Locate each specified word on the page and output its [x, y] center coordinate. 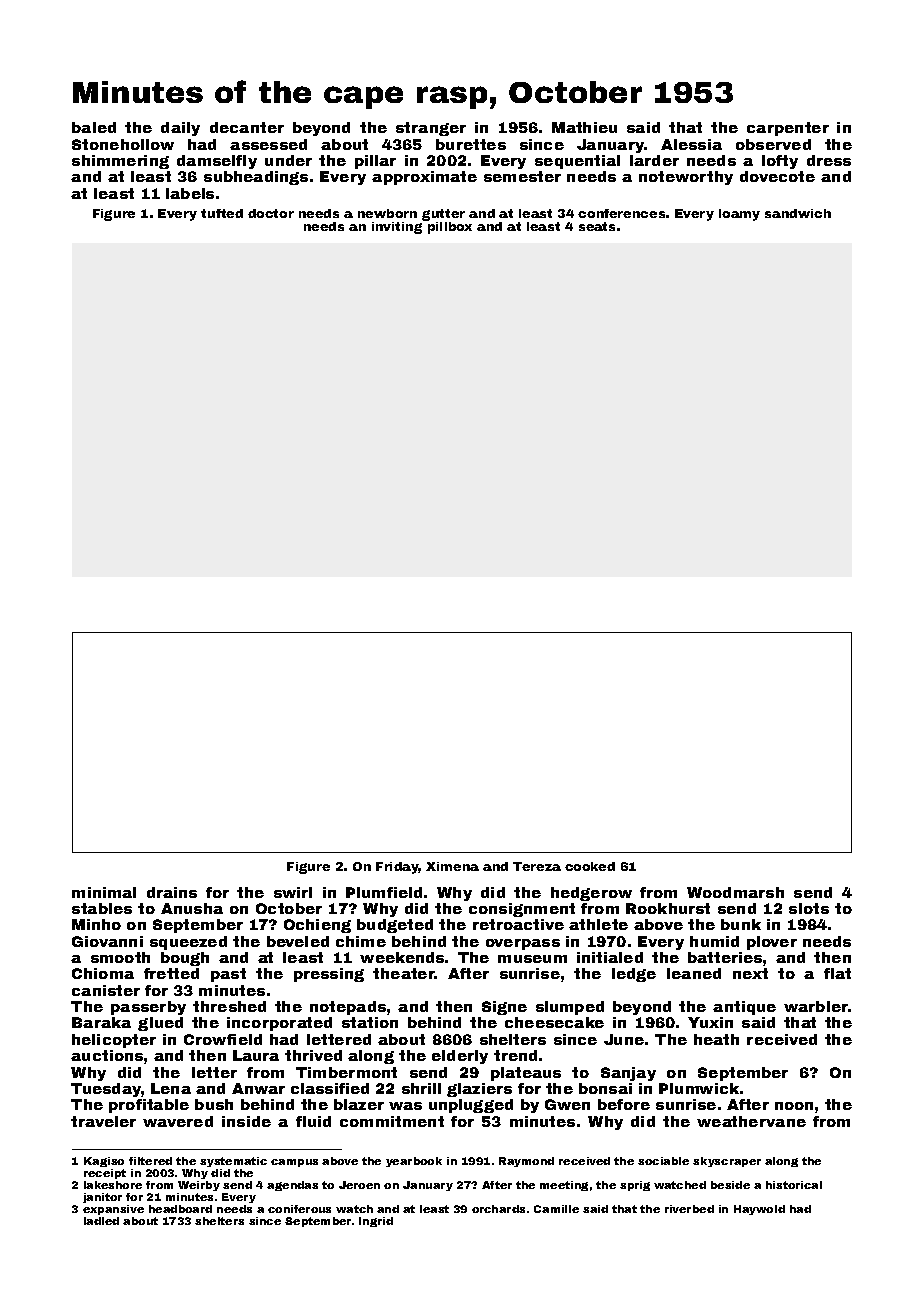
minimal [104, 892]
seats [597, 226]
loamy [739, 215]
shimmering [120, 162]
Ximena [452, 866]
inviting [397, 228]
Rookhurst [668, 908]
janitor [102, 1198]
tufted [222, 213]
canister [106, 990]
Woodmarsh [735, 892]
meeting [564, 1186]
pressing [329, 975]
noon [794, 1106]
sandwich [798, 213]
